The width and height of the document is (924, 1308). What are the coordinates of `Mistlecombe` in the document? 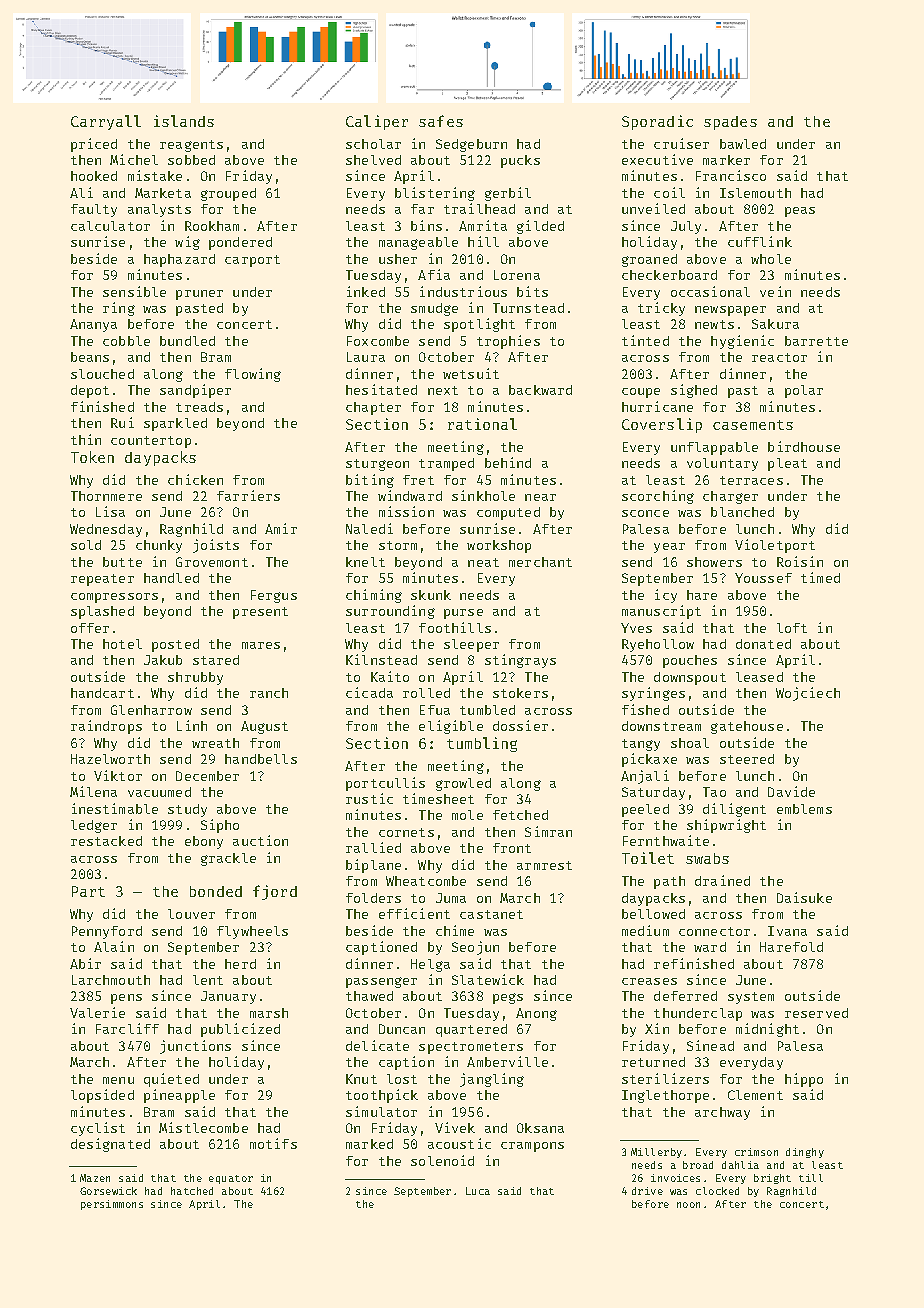 It's located at (203, 1127).
